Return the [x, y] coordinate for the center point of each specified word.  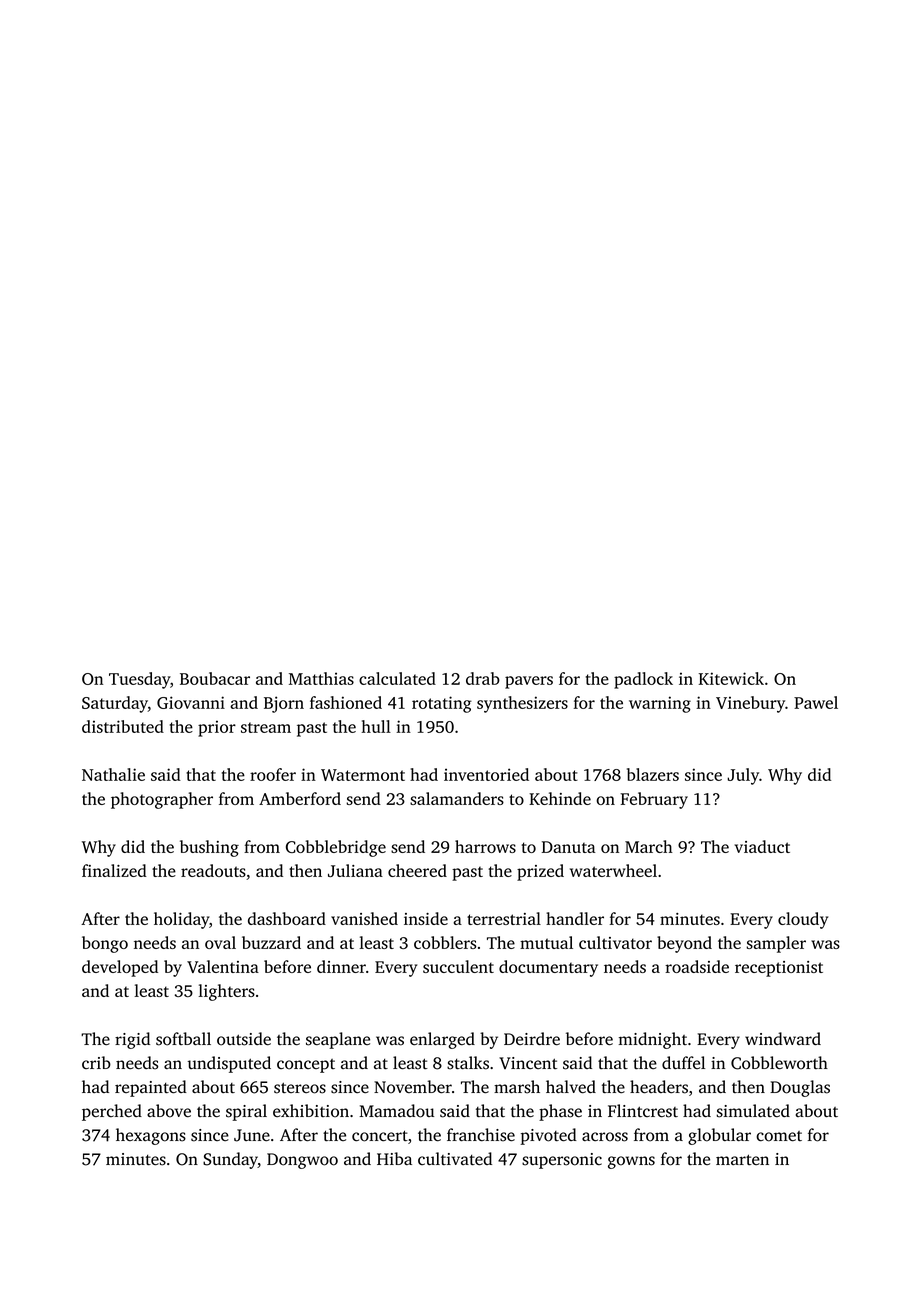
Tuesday [139, 680]
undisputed [229, 1064]
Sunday [230, 1160]
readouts [213, 870]
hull [376, 726]
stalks [468, 1063]
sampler [776, 944]
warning [660, 704]
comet [779, 1136]
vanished [364, 918]
